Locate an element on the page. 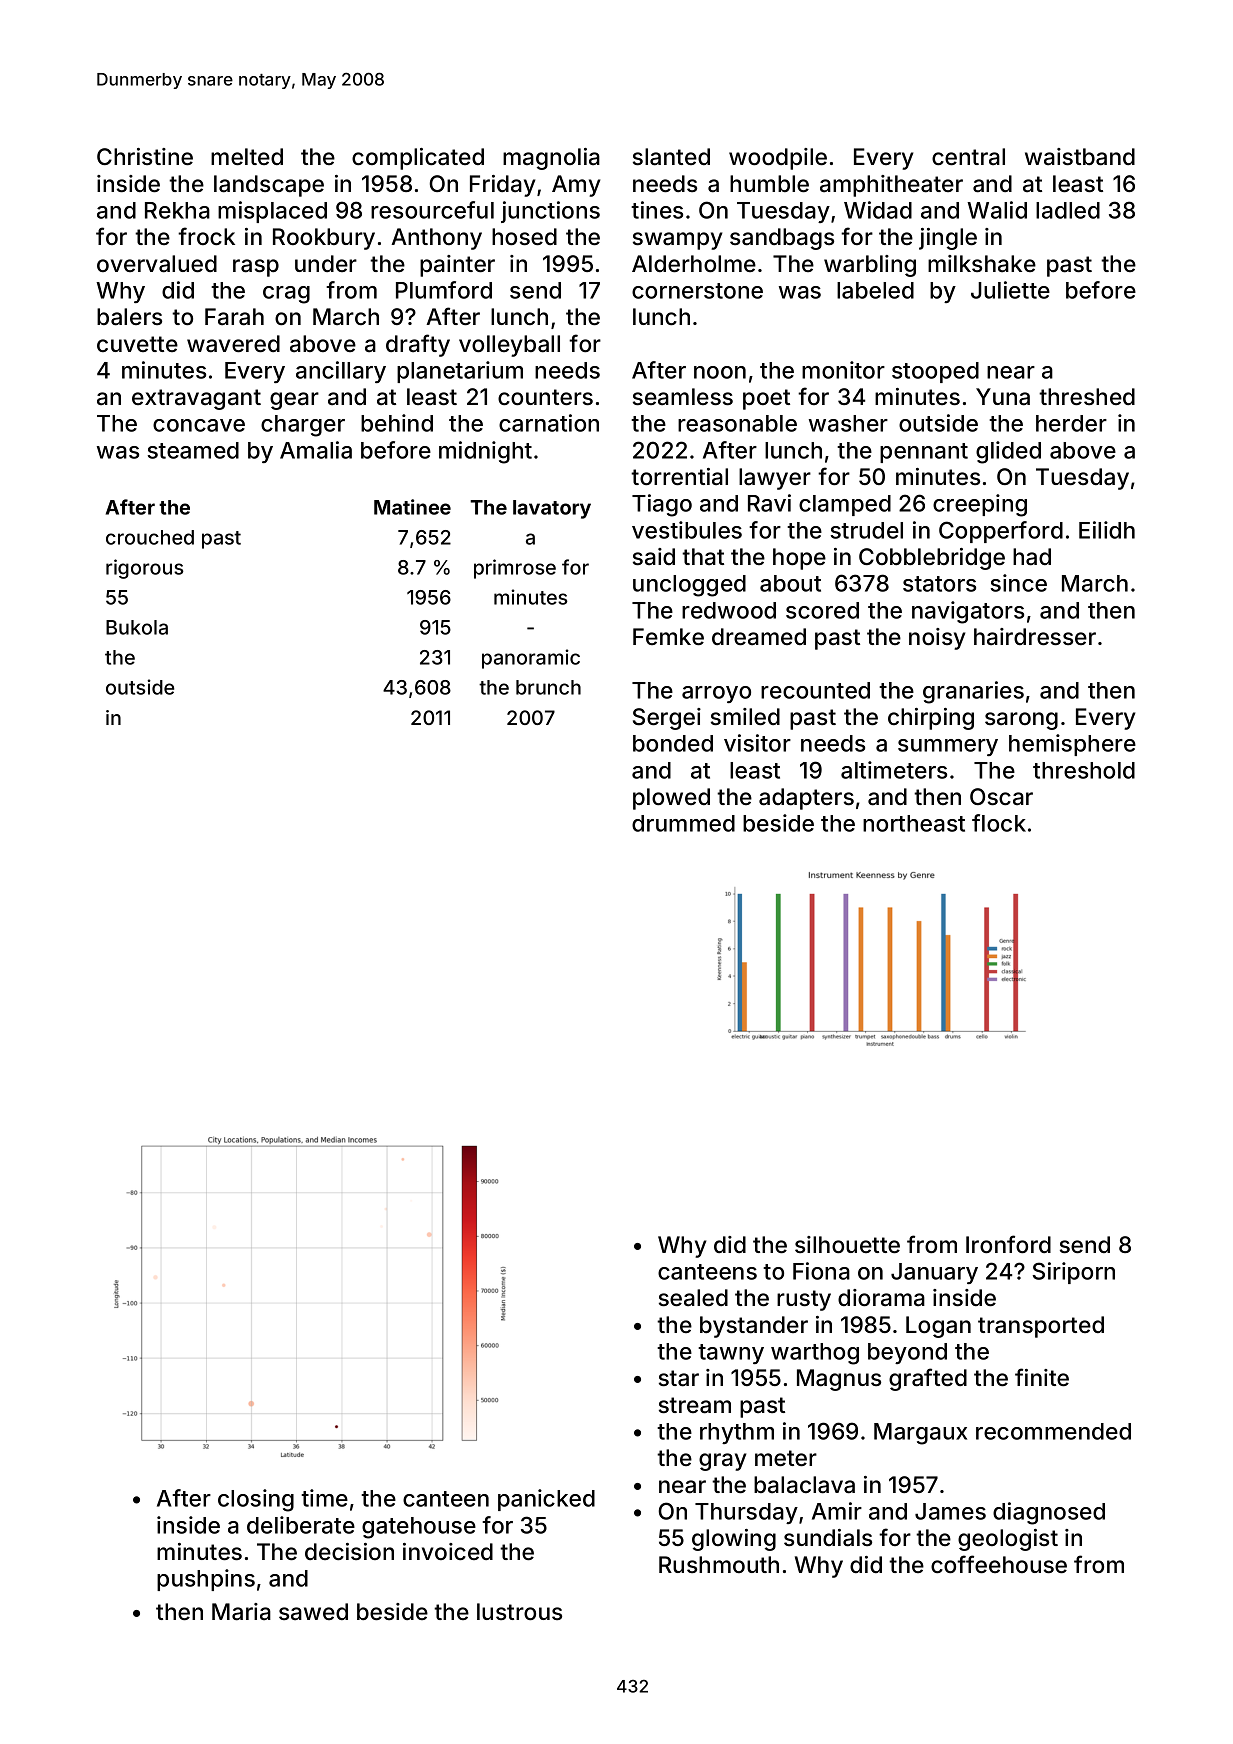  melted is located at coordinates (247, 157).
